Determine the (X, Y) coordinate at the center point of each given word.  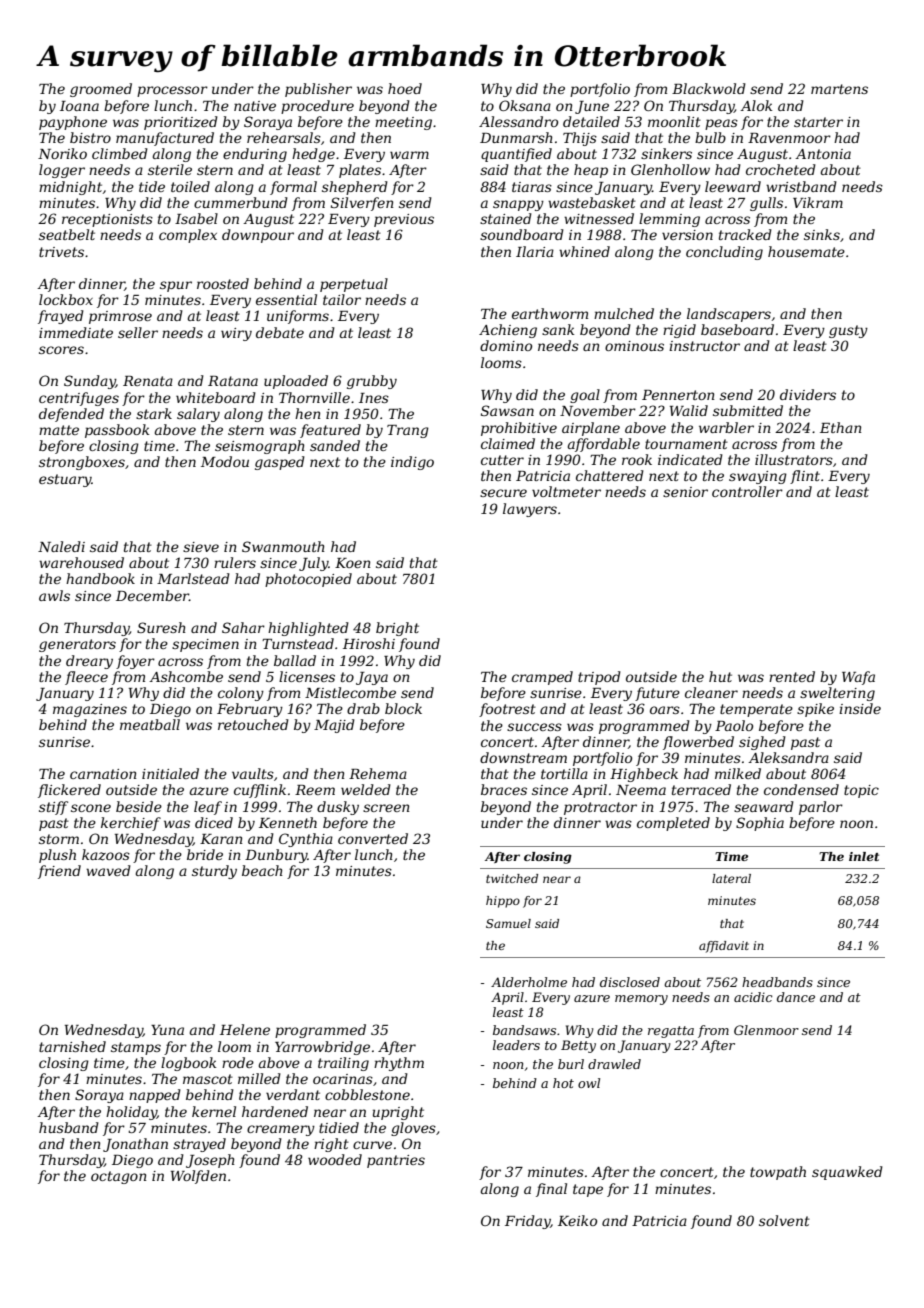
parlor (821, 808)
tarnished (72, 1046)
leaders (516, 1045)
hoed (405, 88)
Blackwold (709, 88)
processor (172, 91)
